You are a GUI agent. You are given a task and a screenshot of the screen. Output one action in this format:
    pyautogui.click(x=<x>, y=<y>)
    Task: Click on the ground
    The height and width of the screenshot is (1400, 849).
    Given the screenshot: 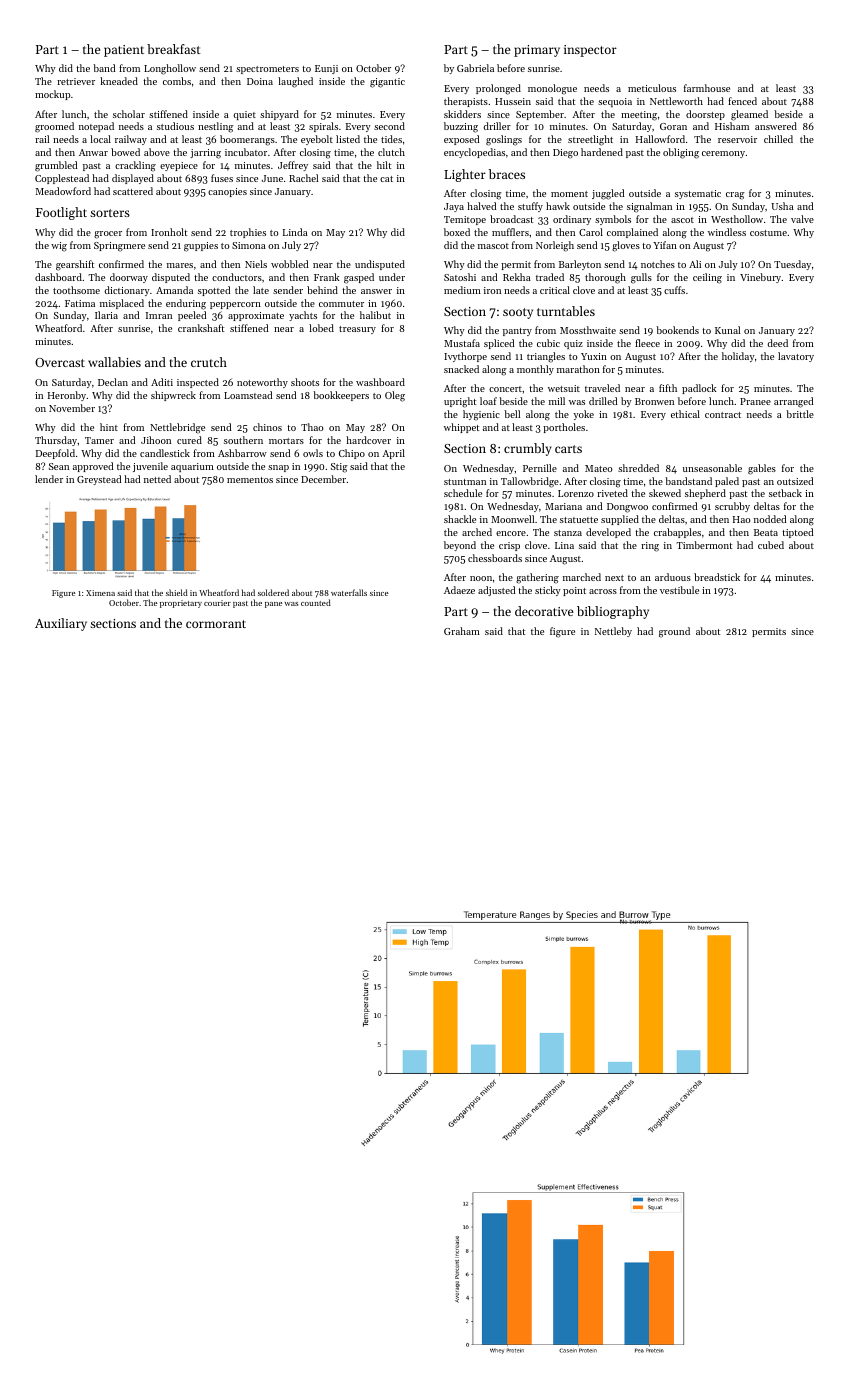 What is the action you would take?
    pyautogui.click(x=674, y=632)
